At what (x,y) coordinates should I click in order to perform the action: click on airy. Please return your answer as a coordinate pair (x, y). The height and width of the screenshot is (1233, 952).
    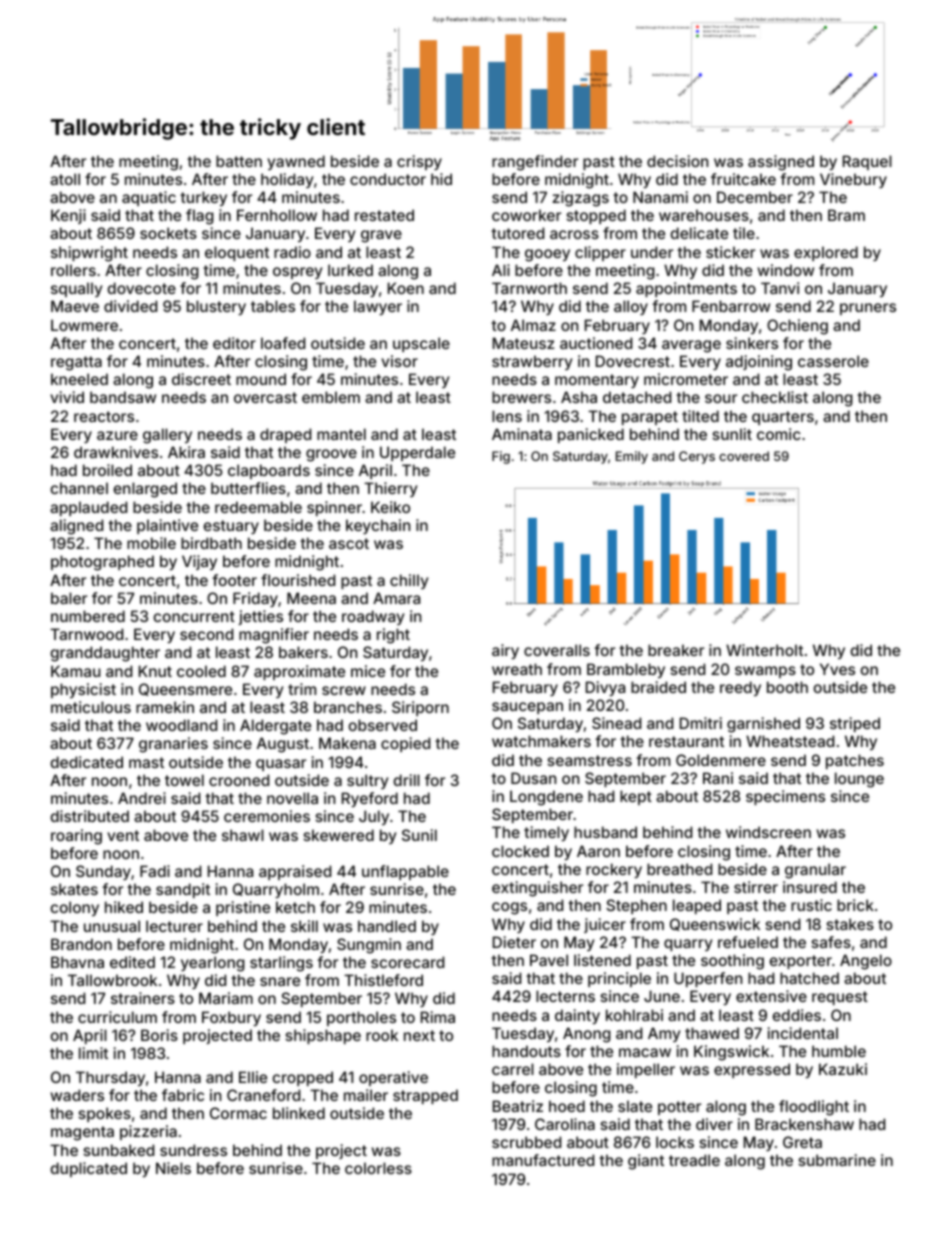
    Looking at the image, I should click on (505, 651).
